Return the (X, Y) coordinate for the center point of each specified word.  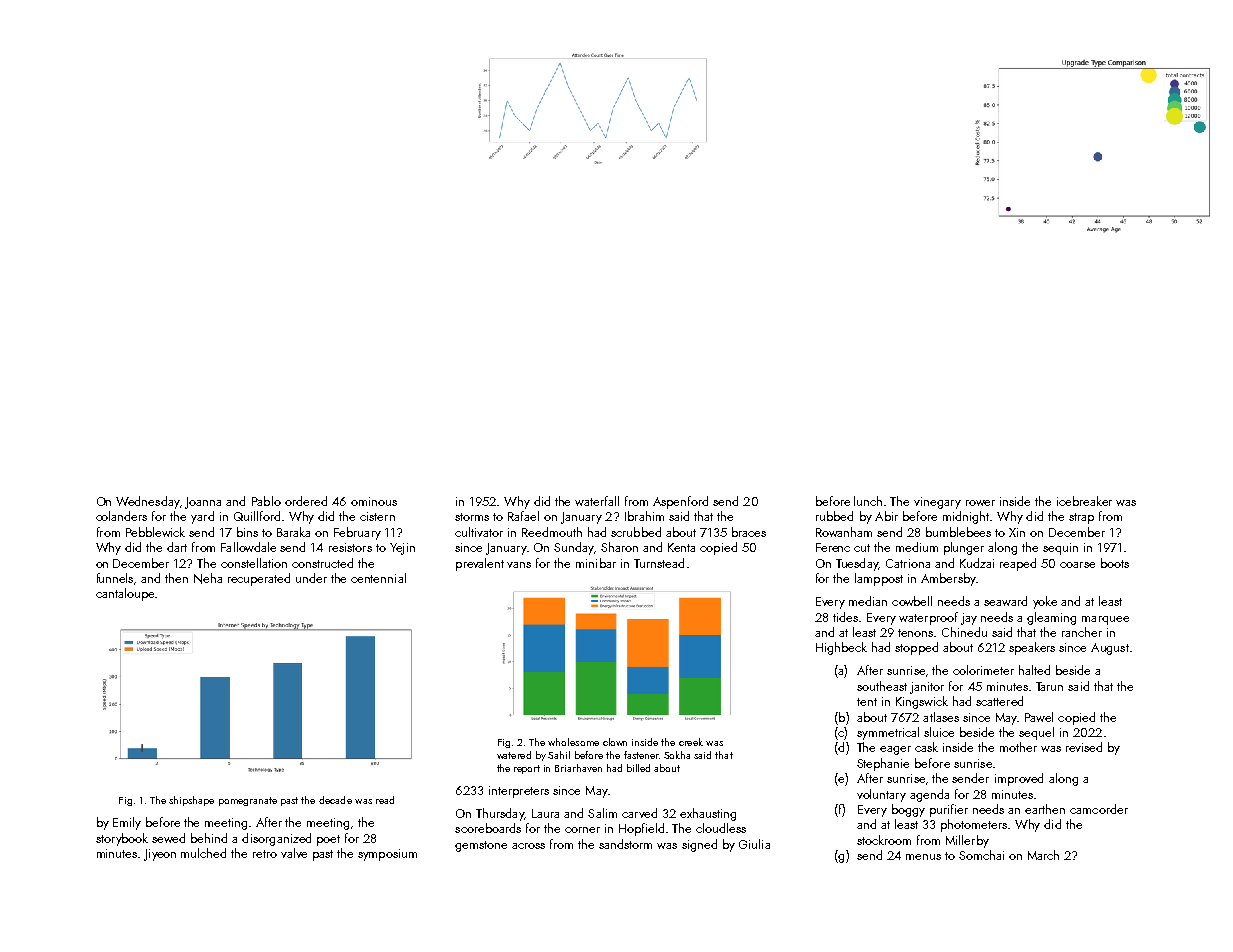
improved (1019, 779)
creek (691, 742)
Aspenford (680, 502)
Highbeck (841, 648)
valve (294, 853)
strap (1081, 518)
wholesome (573, 742)
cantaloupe (125, 594)
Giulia (754, 844)
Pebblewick (155, 532)
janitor (927, 688)
